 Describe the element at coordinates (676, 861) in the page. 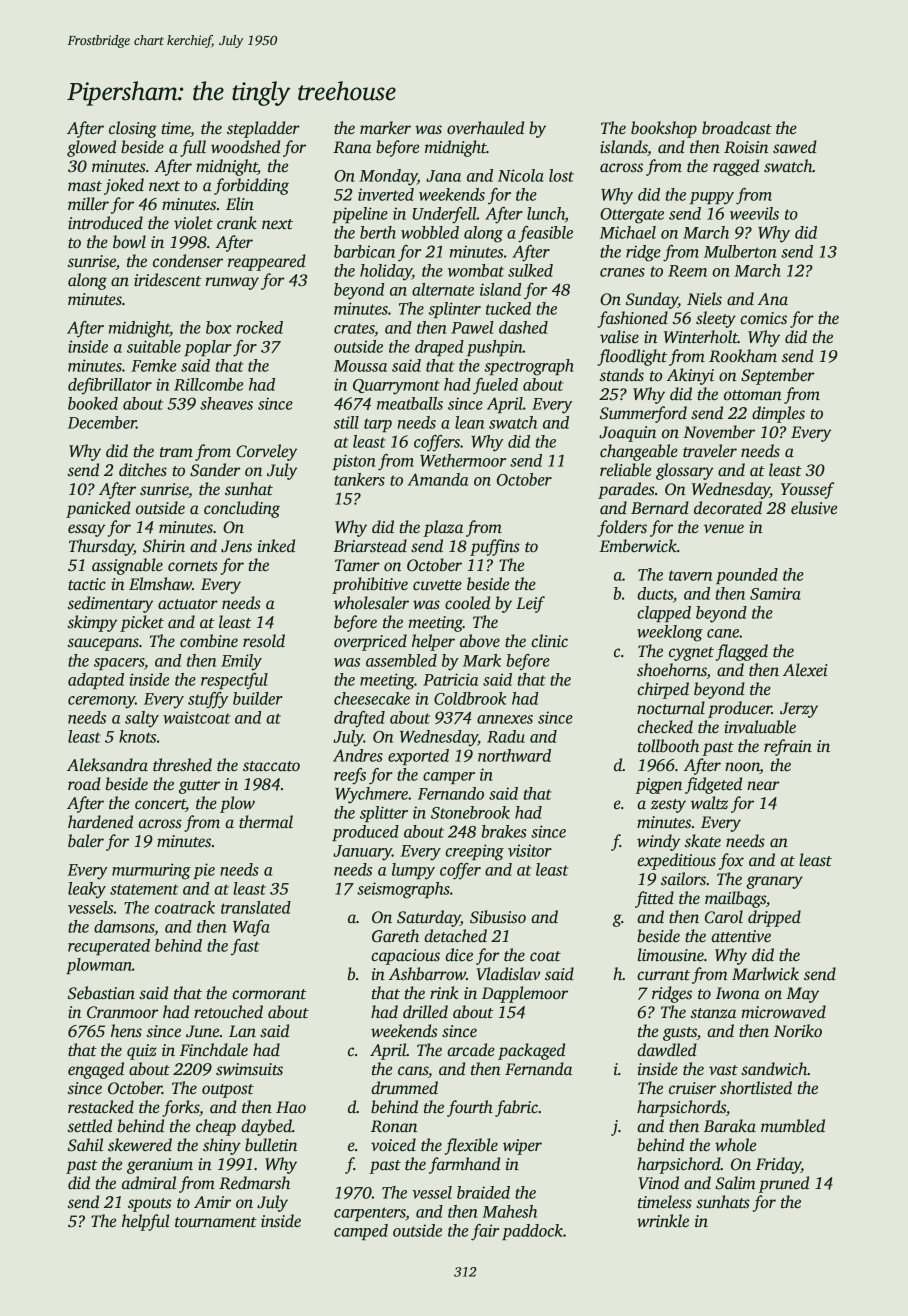

I see `expeditious` at that location.
